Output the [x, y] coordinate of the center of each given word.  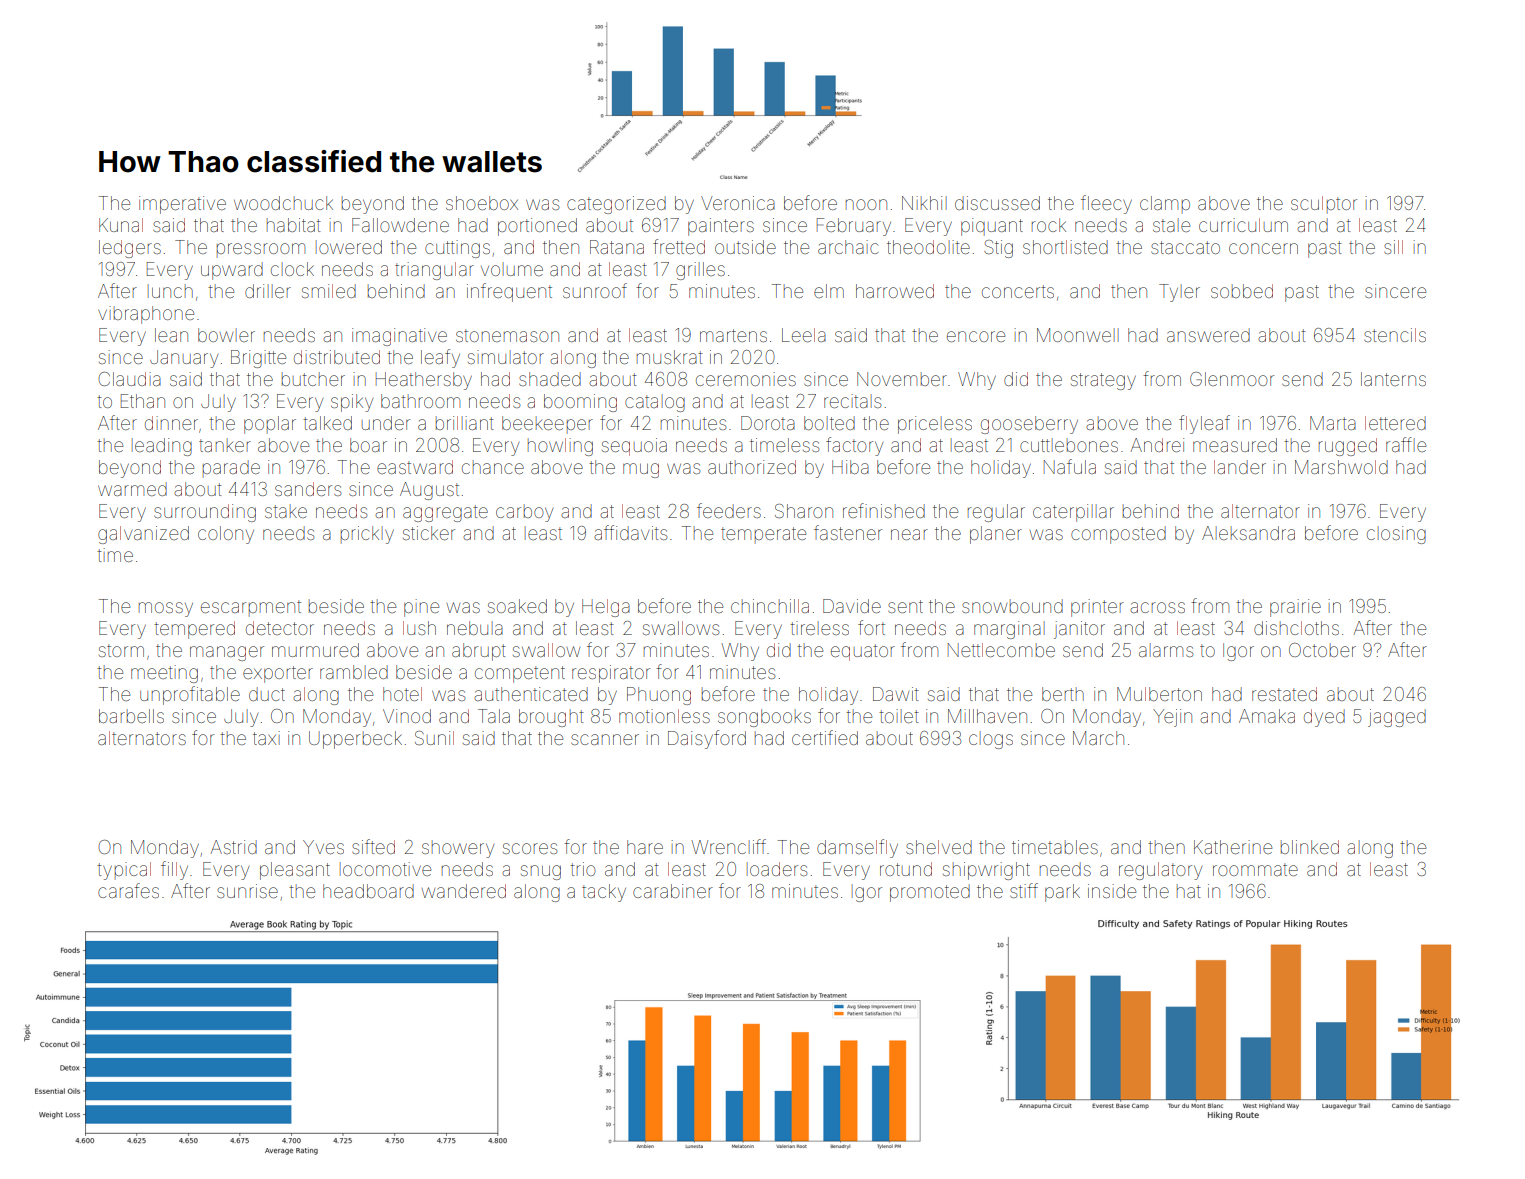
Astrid [234, 847]
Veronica [738, 203]
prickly [367, 535]
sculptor [1324, 205]
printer [1097, 608]
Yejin [1172, 718]
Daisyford [707, 739]
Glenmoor [1232, 379]
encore [976, 336]
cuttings [457, 249]
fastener [848, 532]
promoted [930, 893]
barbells [131, 716]
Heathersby [424, 381]
